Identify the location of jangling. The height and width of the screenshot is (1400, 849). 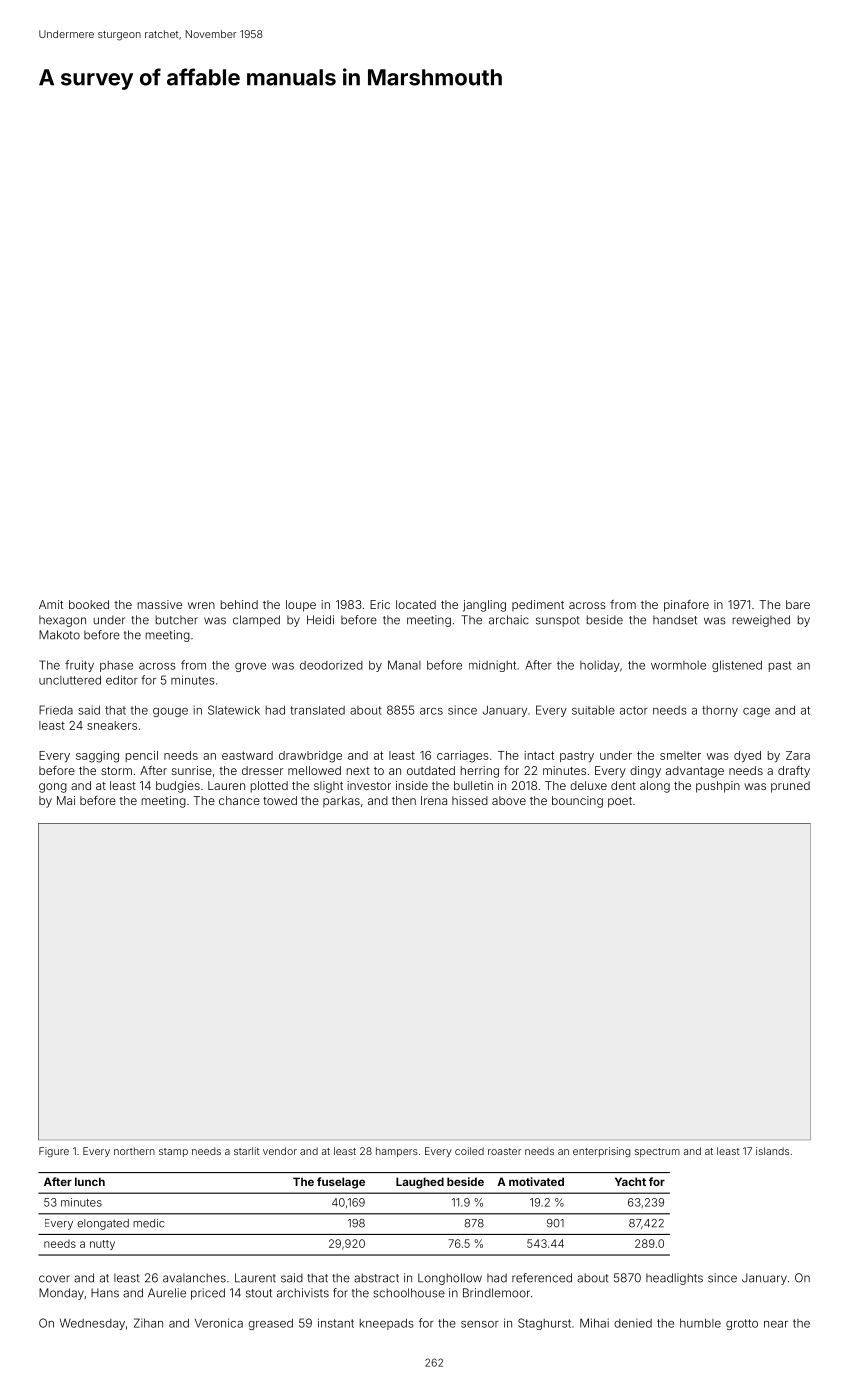
(484, 606).
